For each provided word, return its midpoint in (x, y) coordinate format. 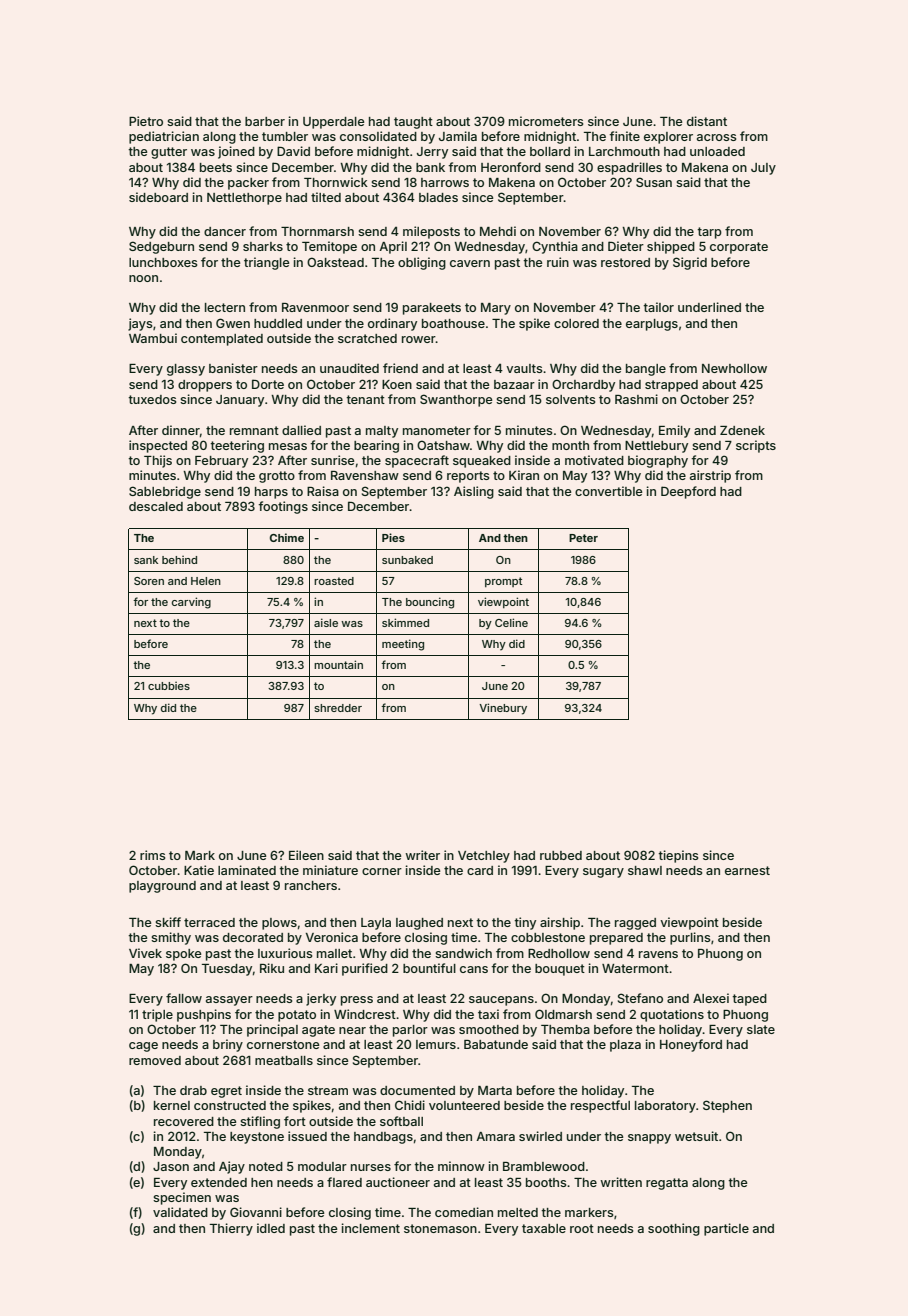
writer (422, 855)
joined (236, 152)
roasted (334, 581)
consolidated (378, 136)
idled (271, 1228)
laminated (247, 870)
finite (624, 136)
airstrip (710, 476)
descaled (156, 506)
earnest (747, 870)
